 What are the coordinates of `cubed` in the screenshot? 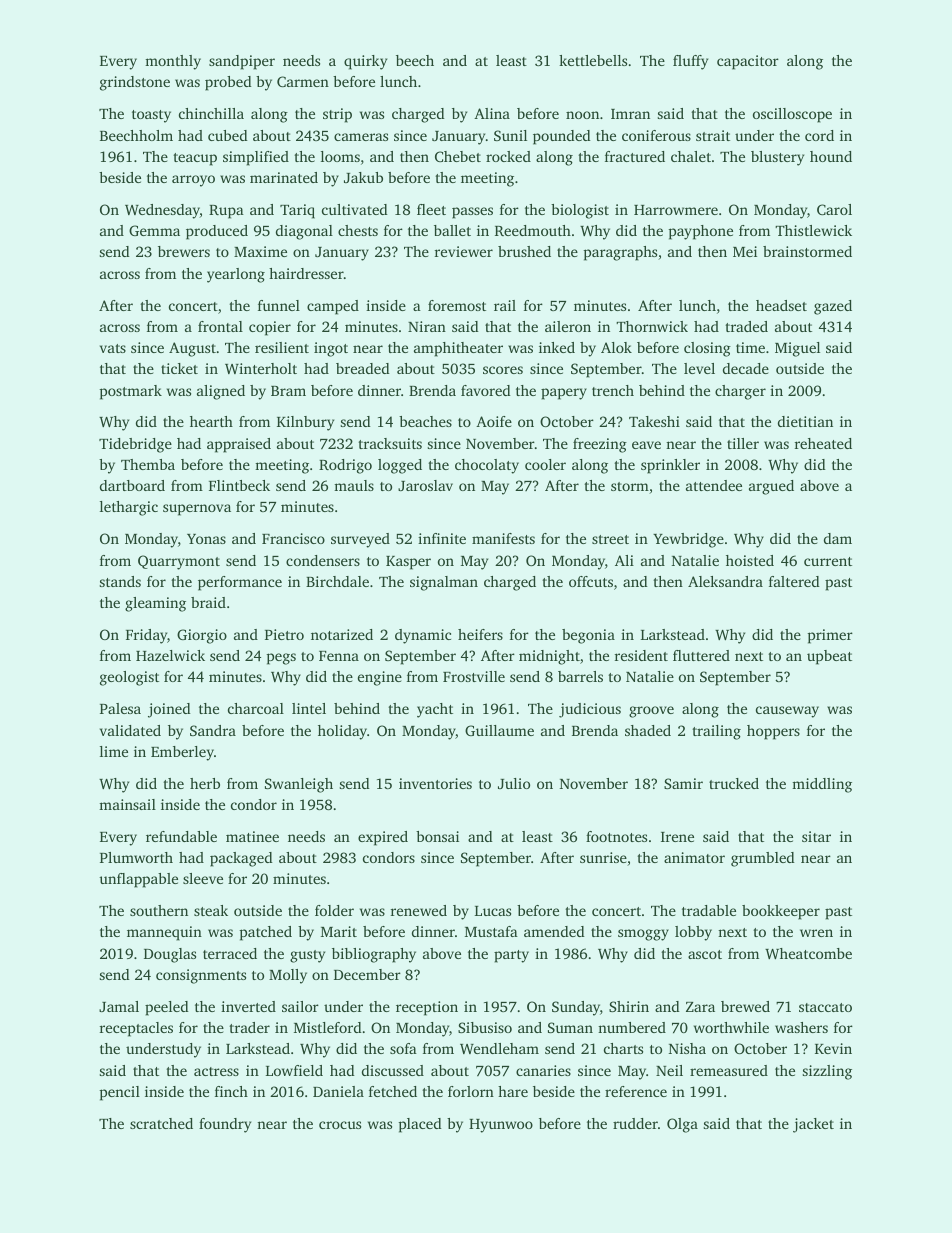 It's located at (228, 135).
